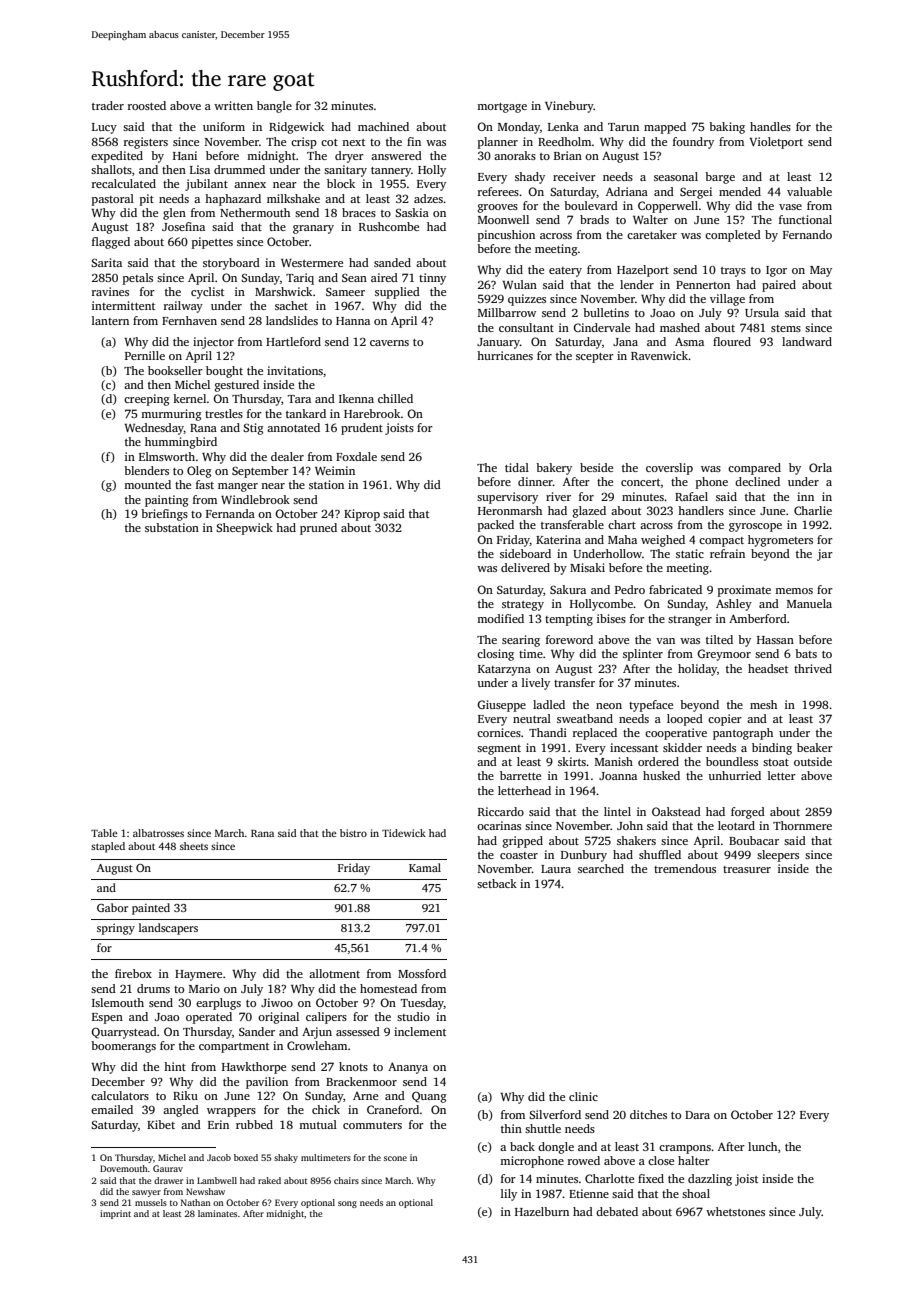 This document has height=1308, width=924. I want to click on dealer, so click(287, 456).
